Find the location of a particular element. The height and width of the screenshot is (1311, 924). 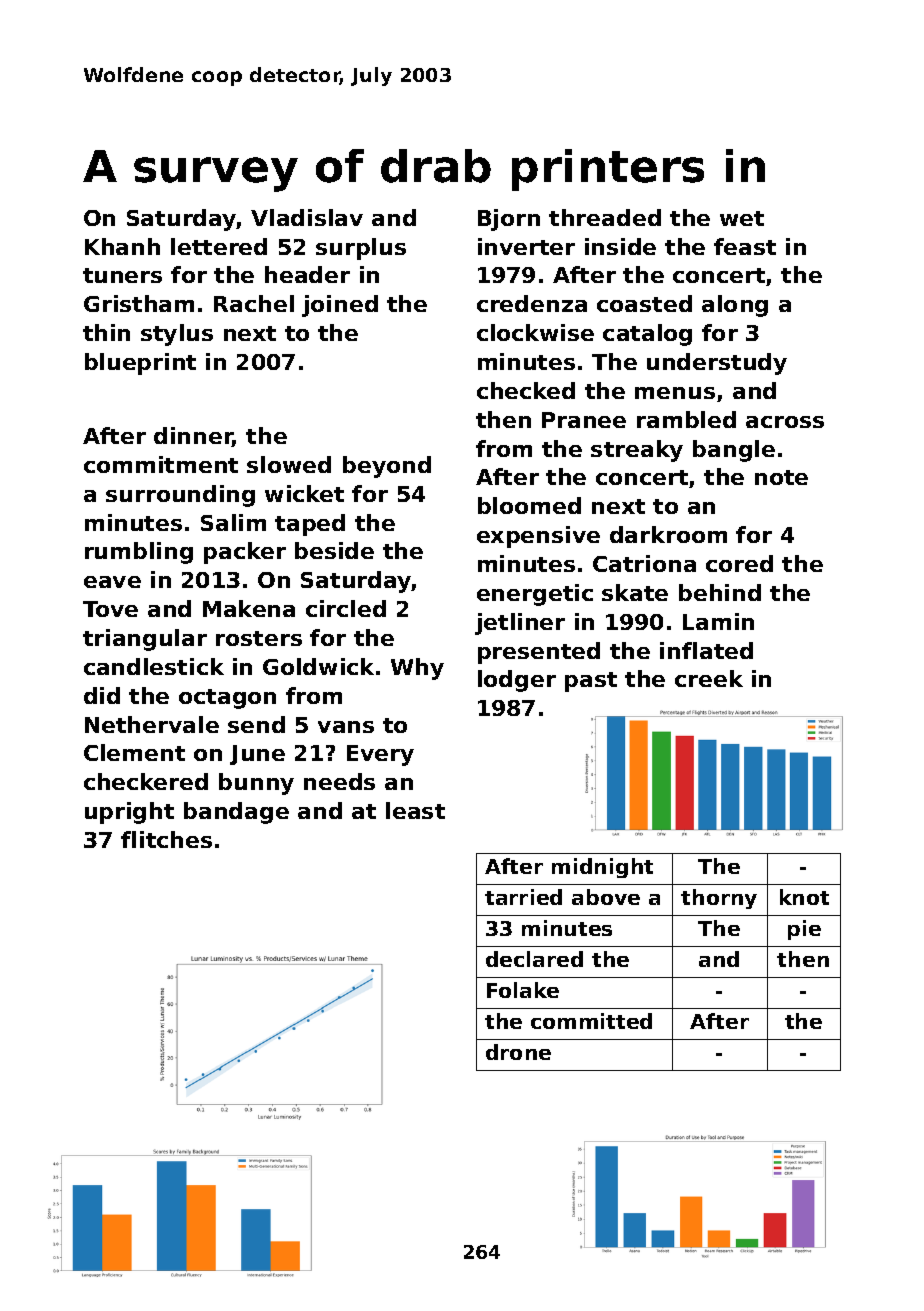

Bjorn is located at coordinates (509, 220).
